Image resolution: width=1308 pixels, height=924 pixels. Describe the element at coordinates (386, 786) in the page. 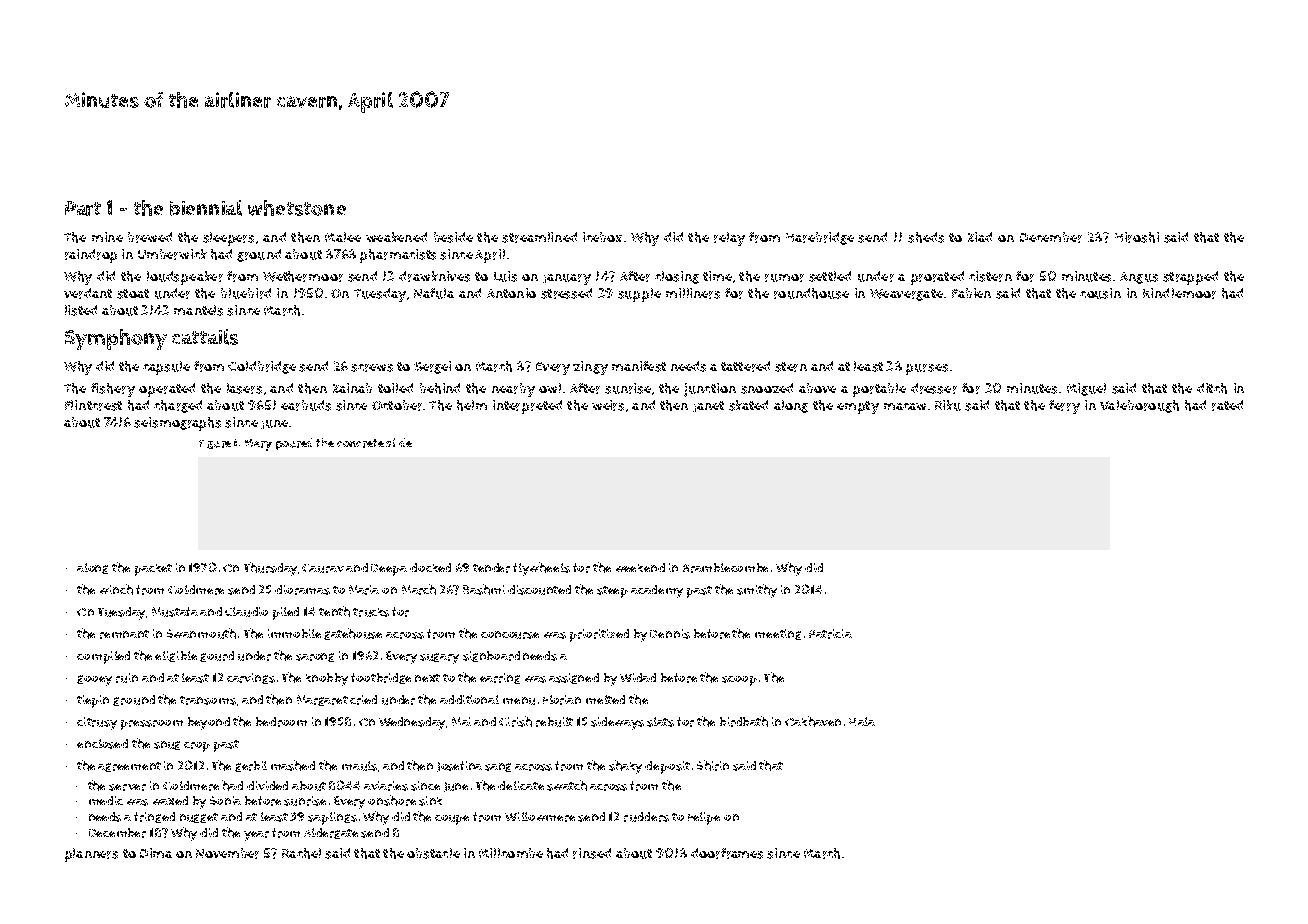

I see `aviaries` at that location.
